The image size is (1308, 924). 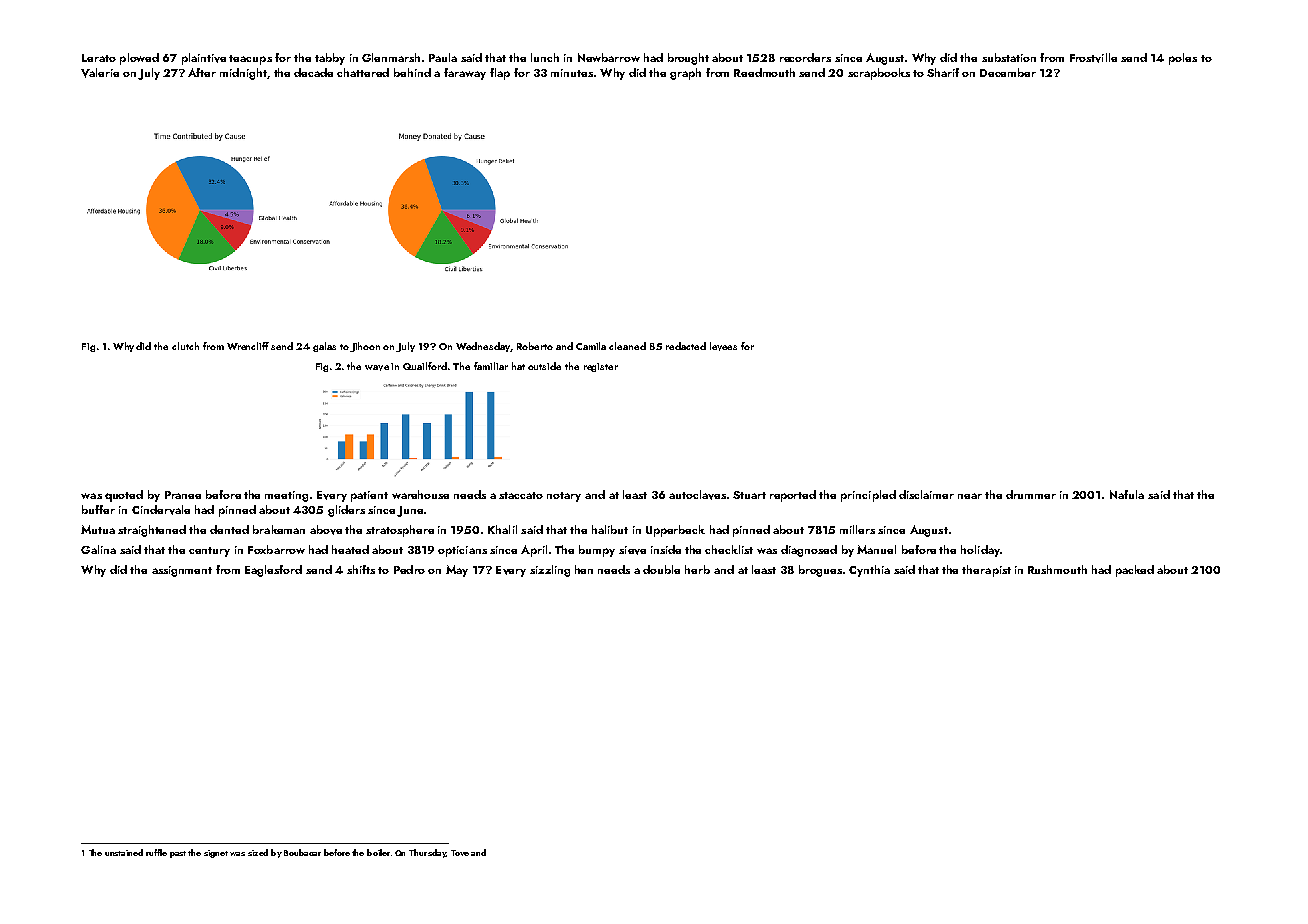 What do you see at coordinates (460, 853) in the page?
I see `Tove` at bounding box center [460, 853].
